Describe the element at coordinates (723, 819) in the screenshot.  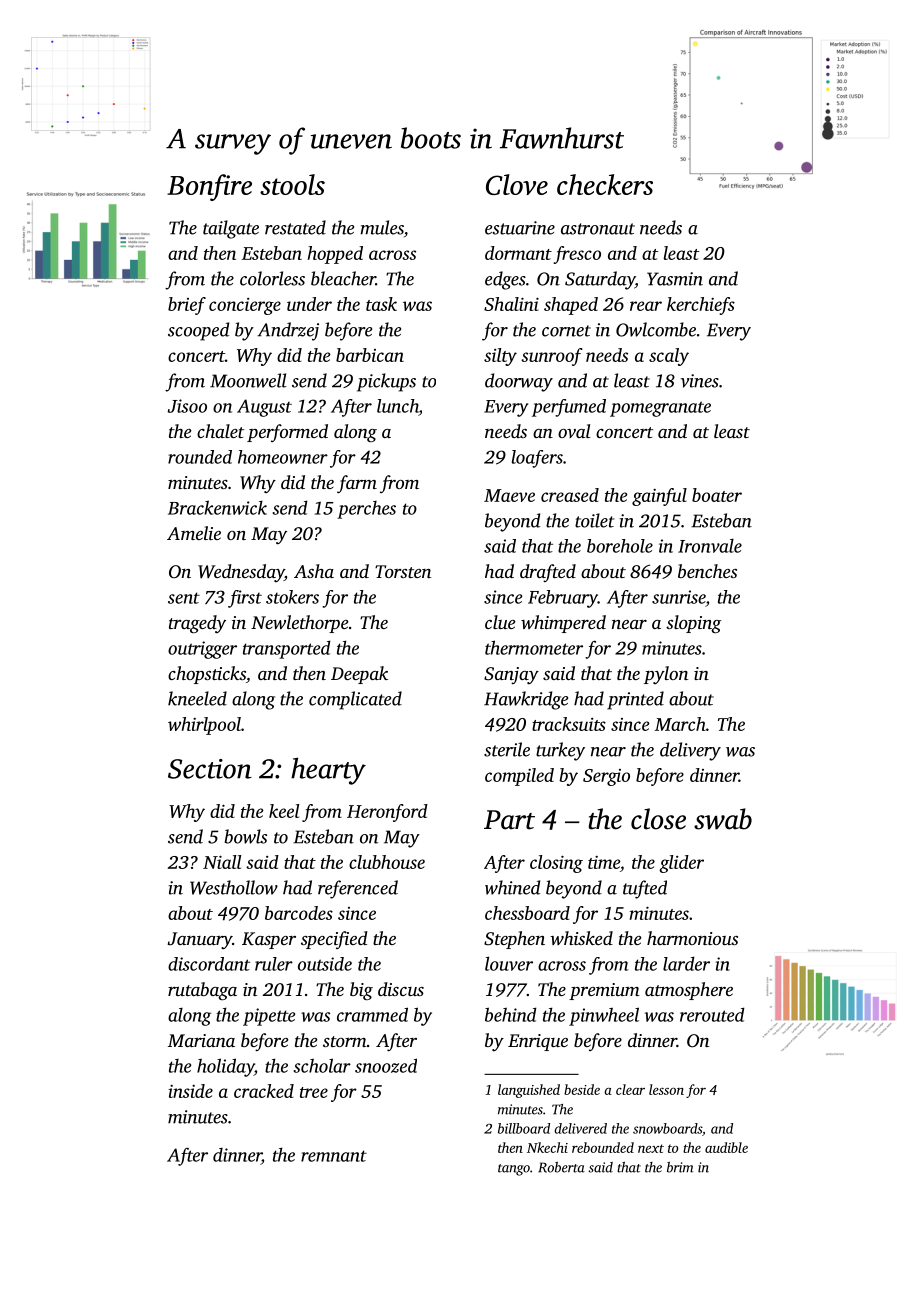
I see `swab` at that location.
